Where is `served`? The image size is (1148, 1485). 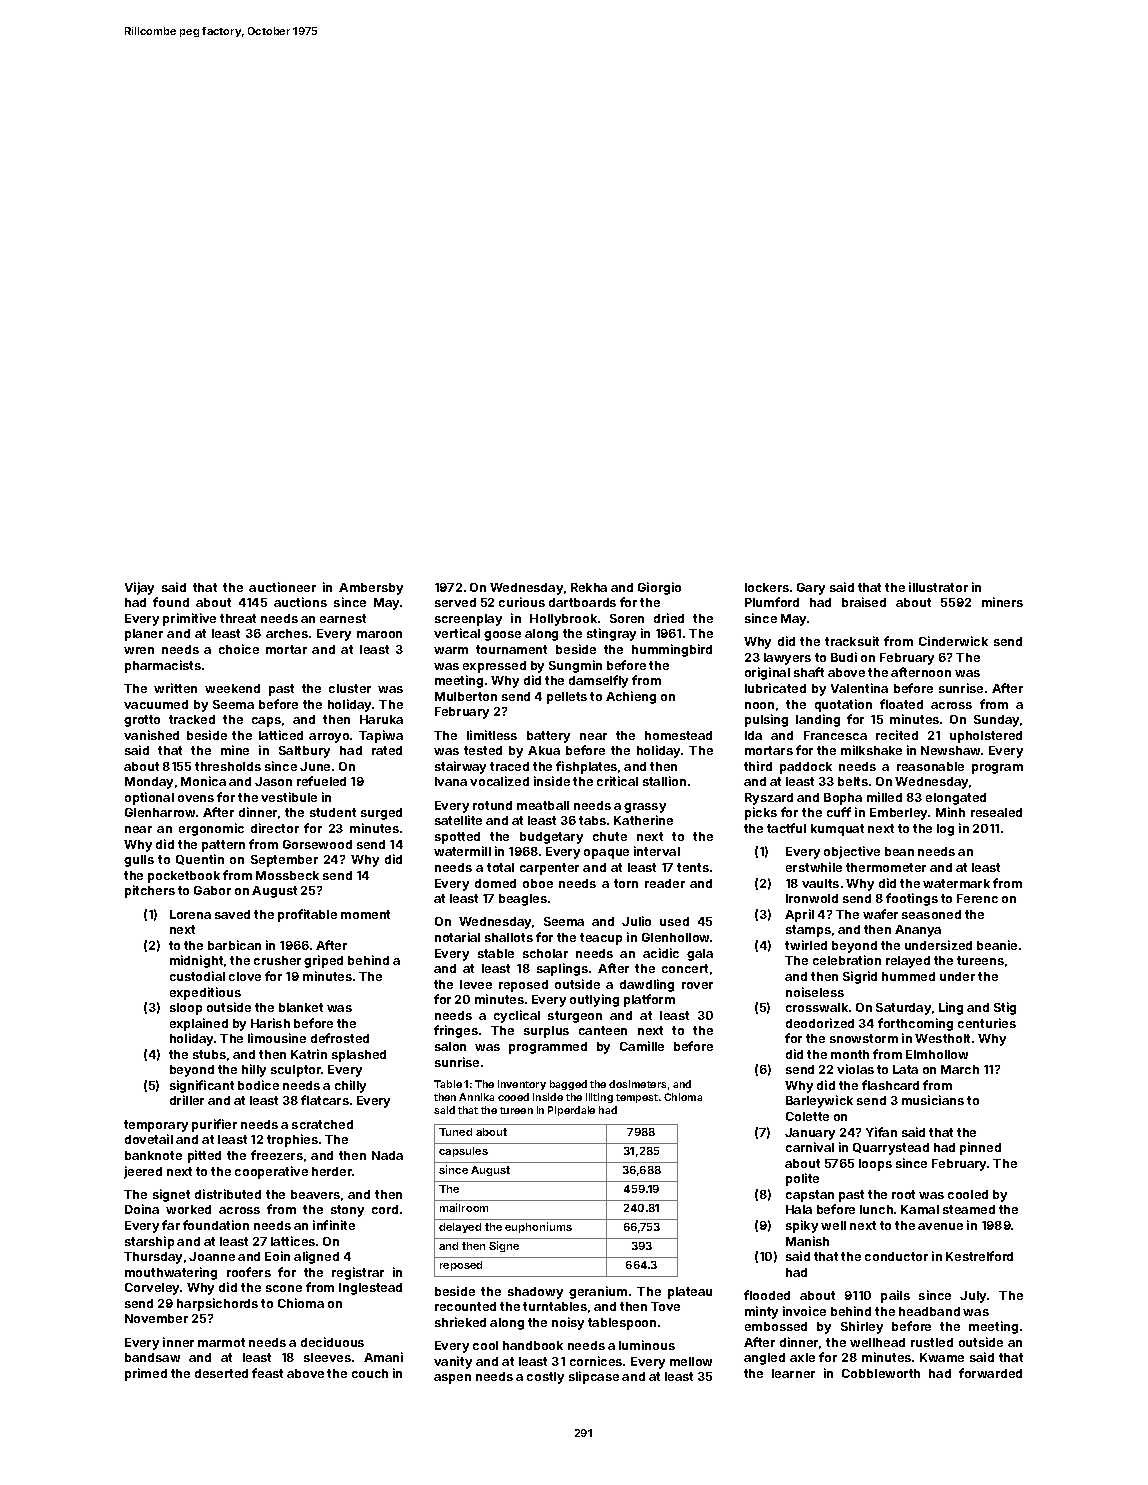 served is located at coordinates (455, 602).
